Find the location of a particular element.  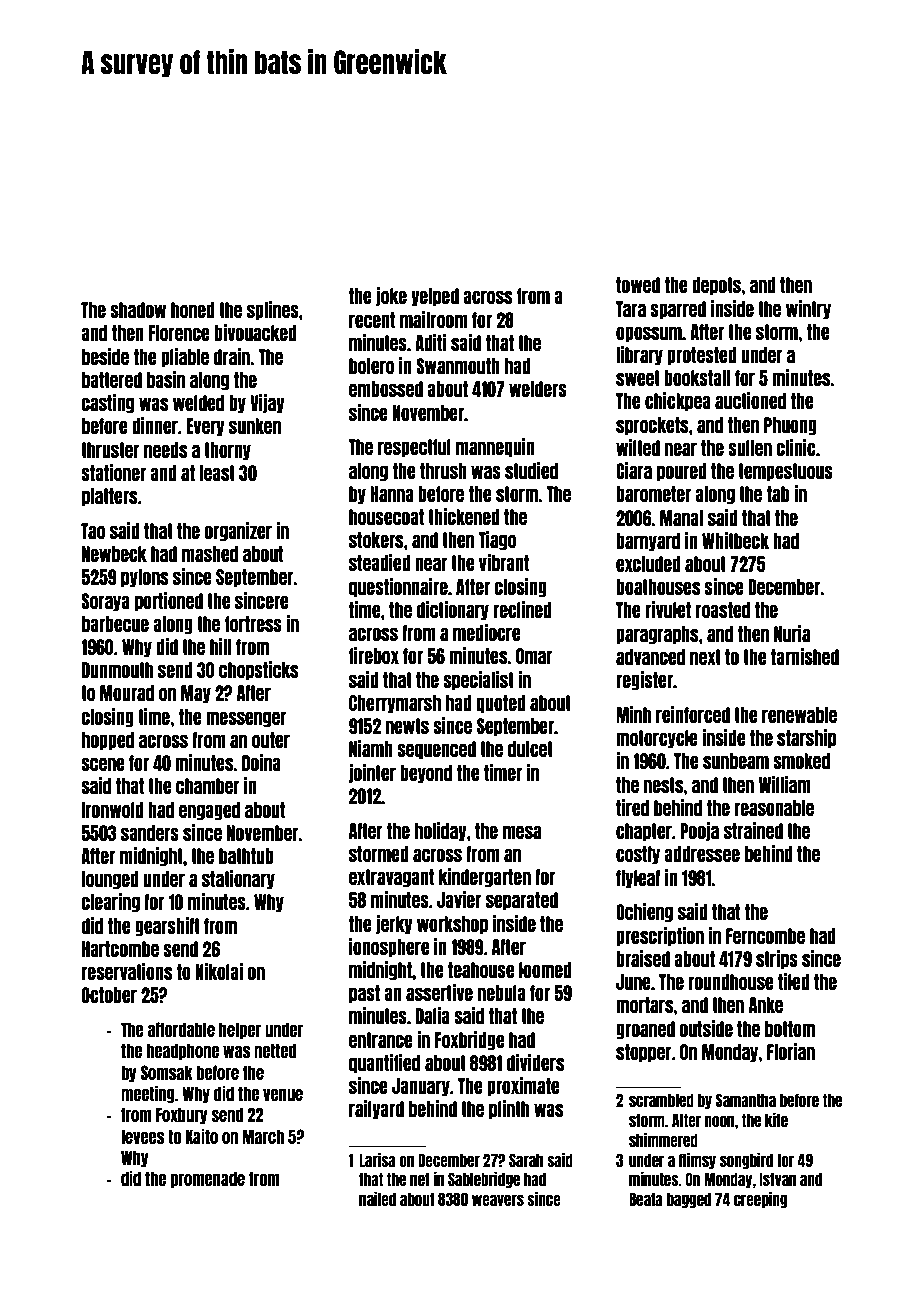

recent is located at coordinates (372, 320).
